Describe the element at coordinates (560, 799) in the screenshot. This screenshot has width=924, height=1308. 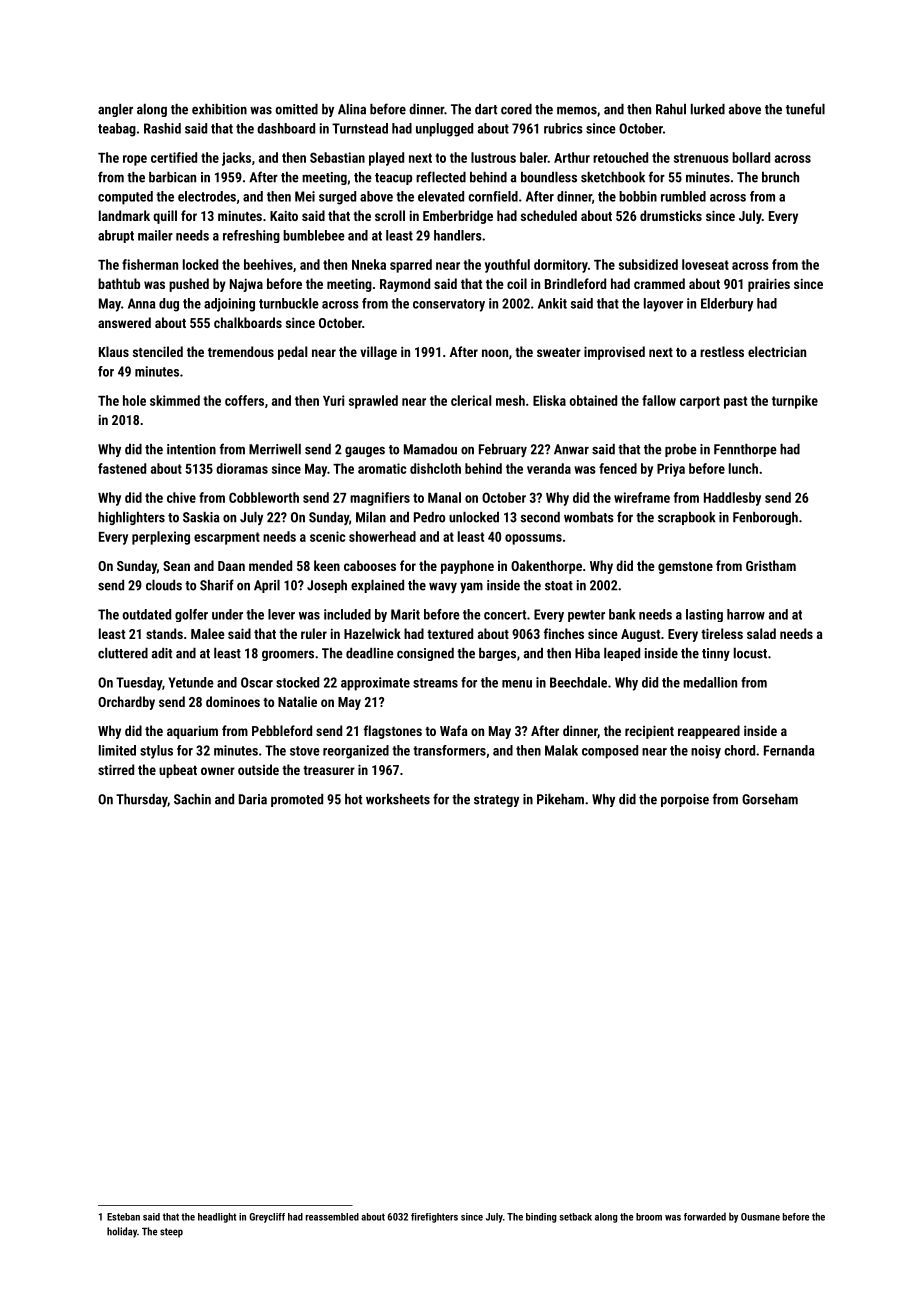
I see `Pikeham` at that location.
